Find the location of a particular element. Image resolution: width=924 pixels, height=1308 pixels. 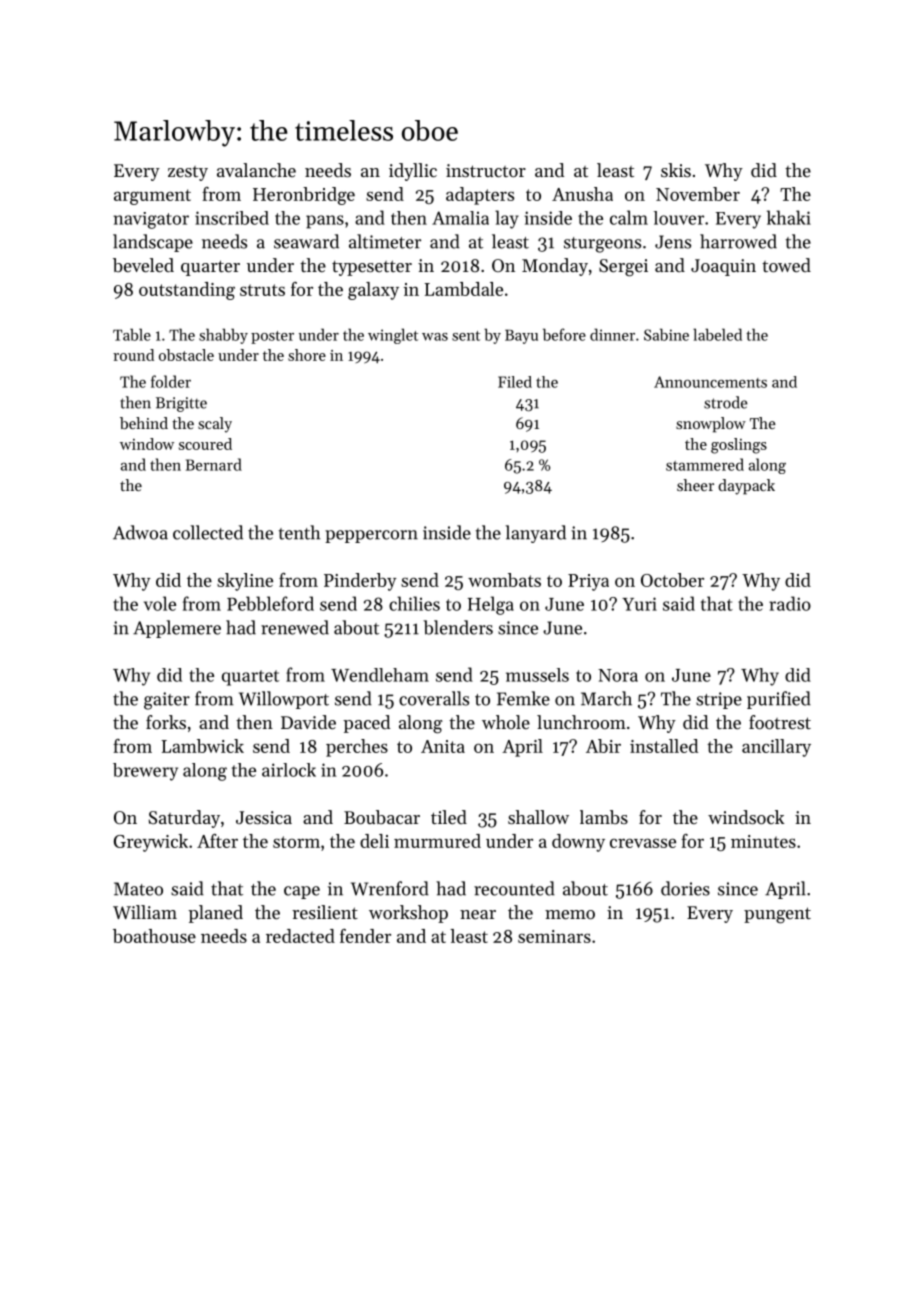

resilient is located at coordinates (325, 912).
